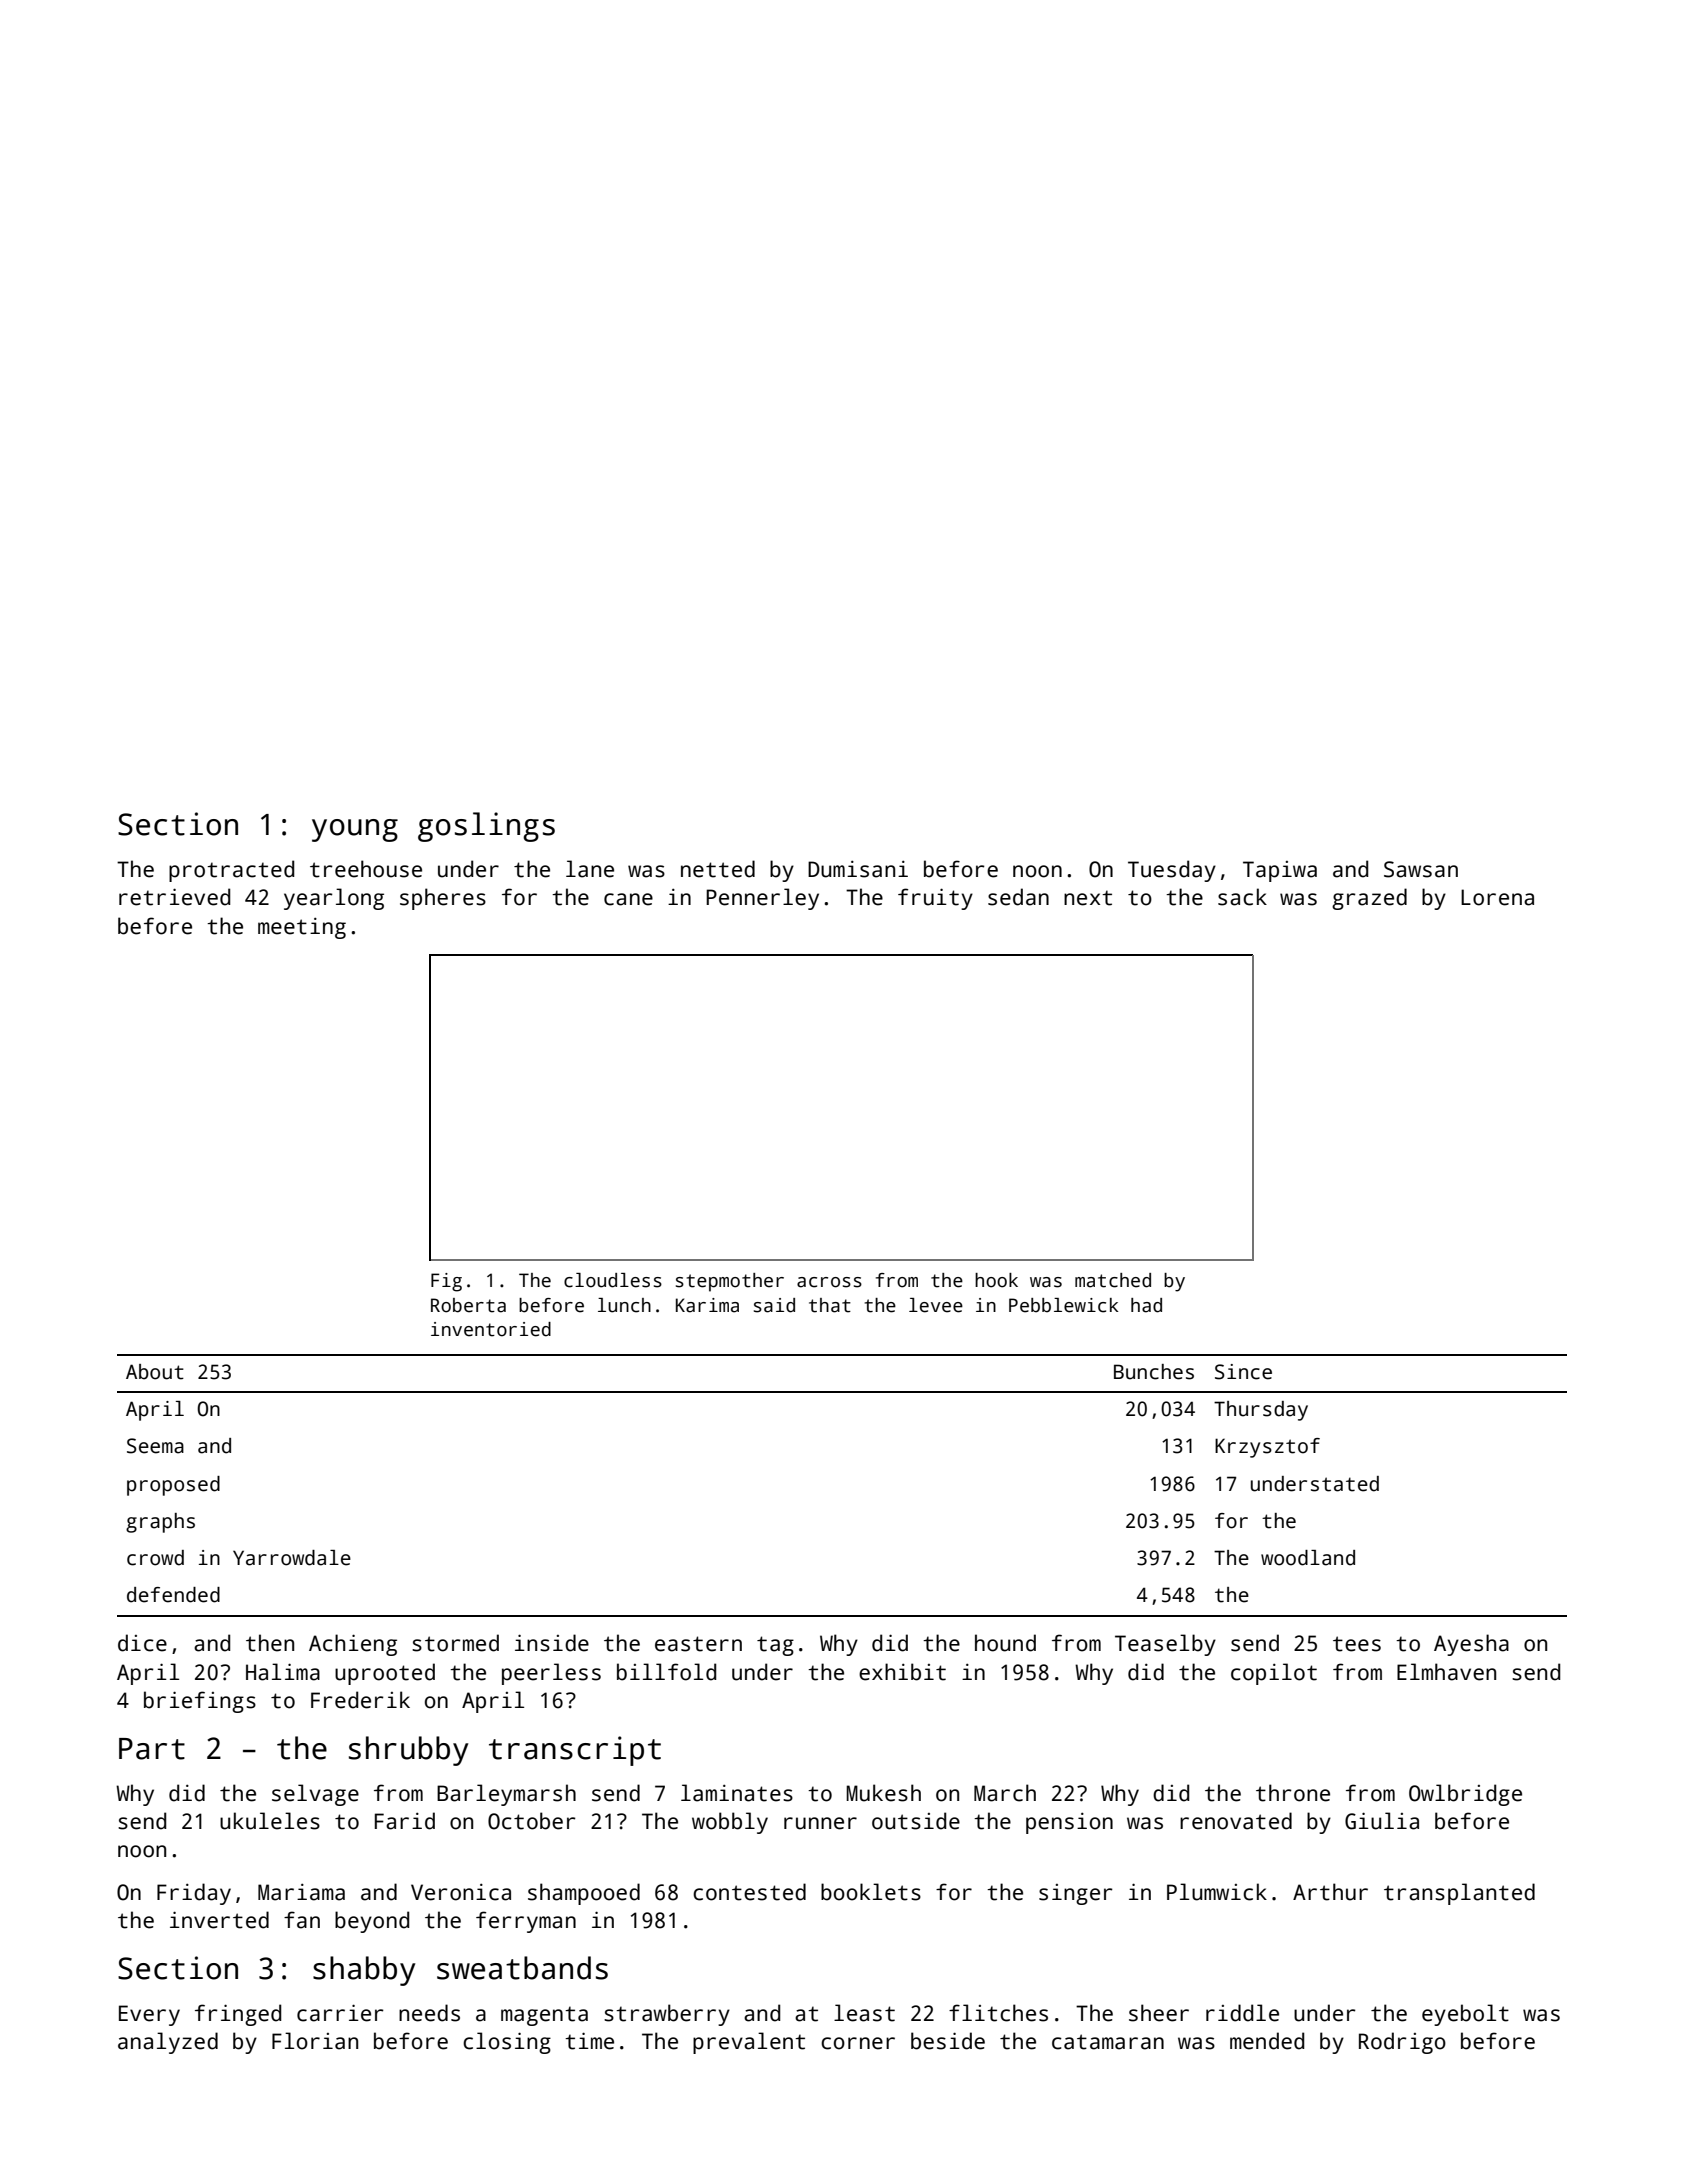  Describe the element at coordinates (749, 1892) in the screenshot. I see `contested` at that location.
